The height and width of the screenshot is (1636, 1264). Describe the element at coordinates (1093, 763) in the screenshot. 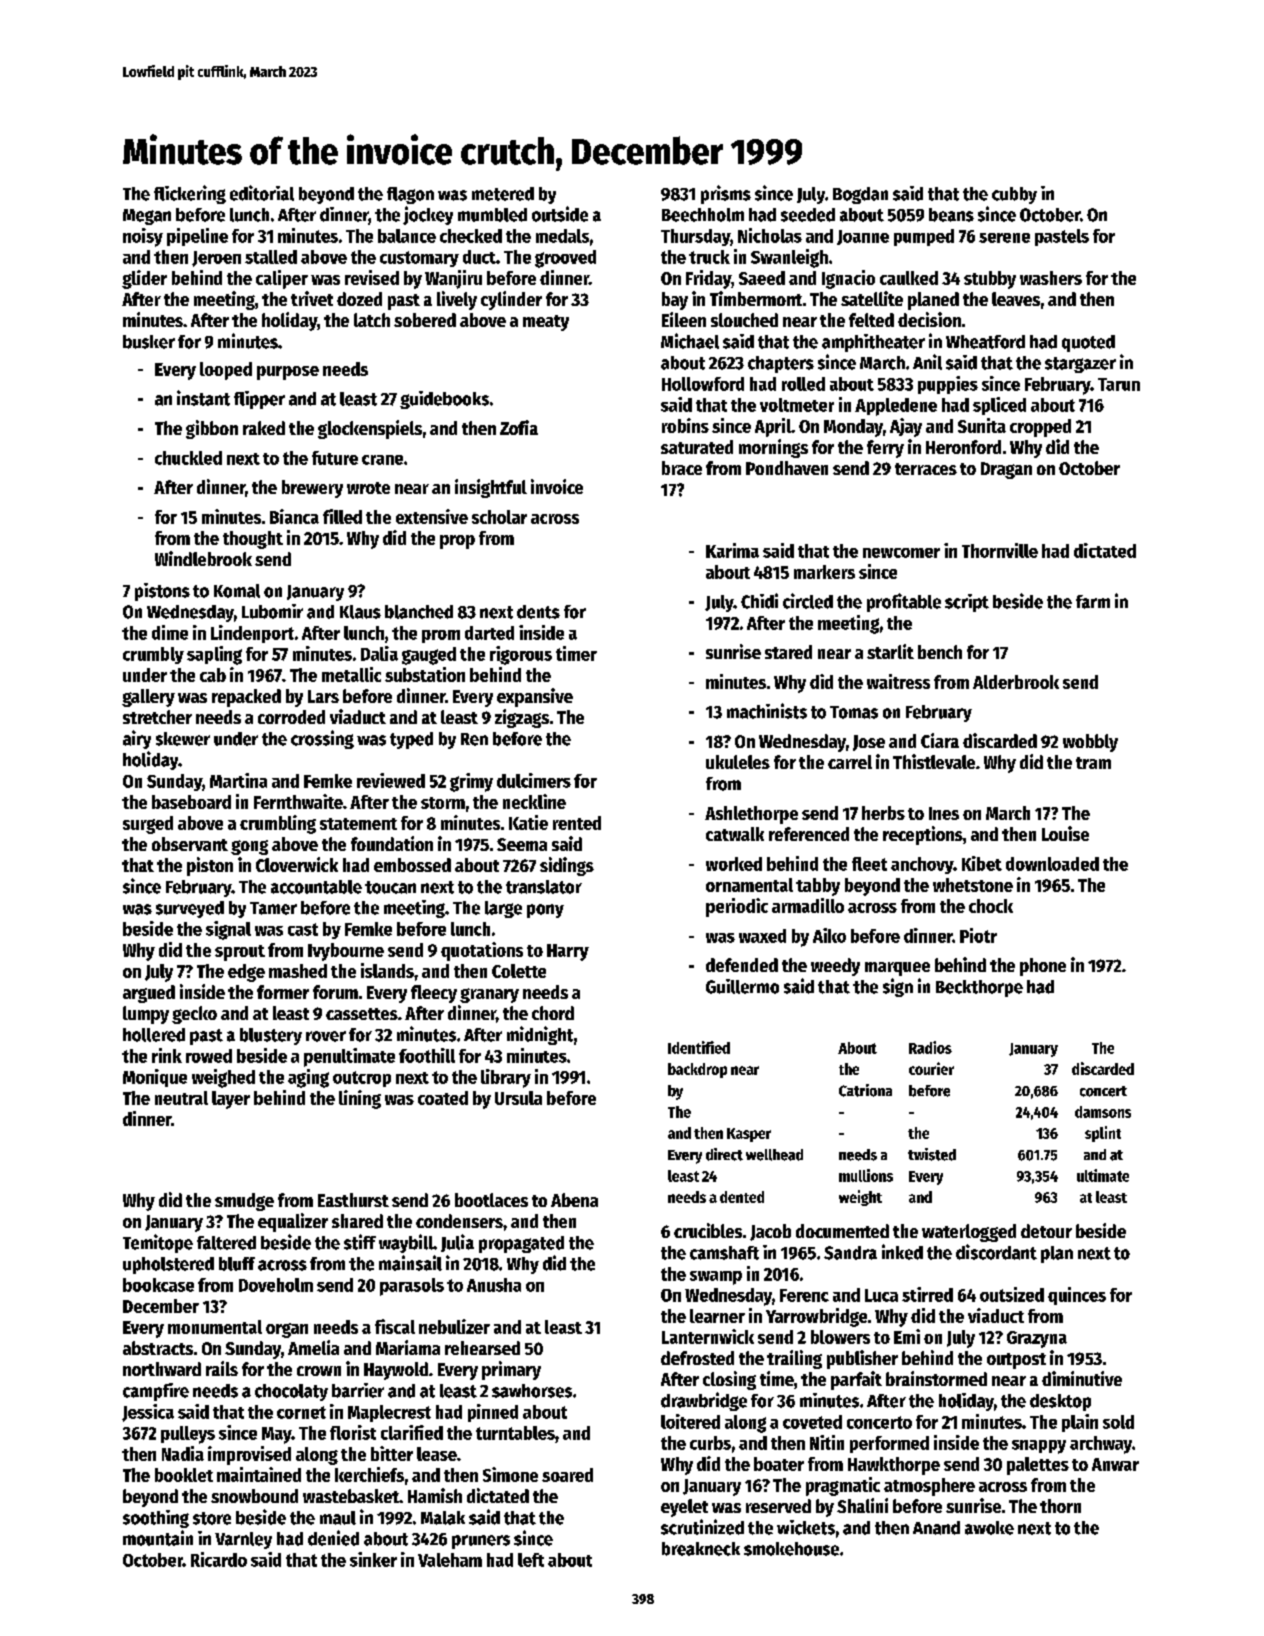

I see `tram` at that location.
